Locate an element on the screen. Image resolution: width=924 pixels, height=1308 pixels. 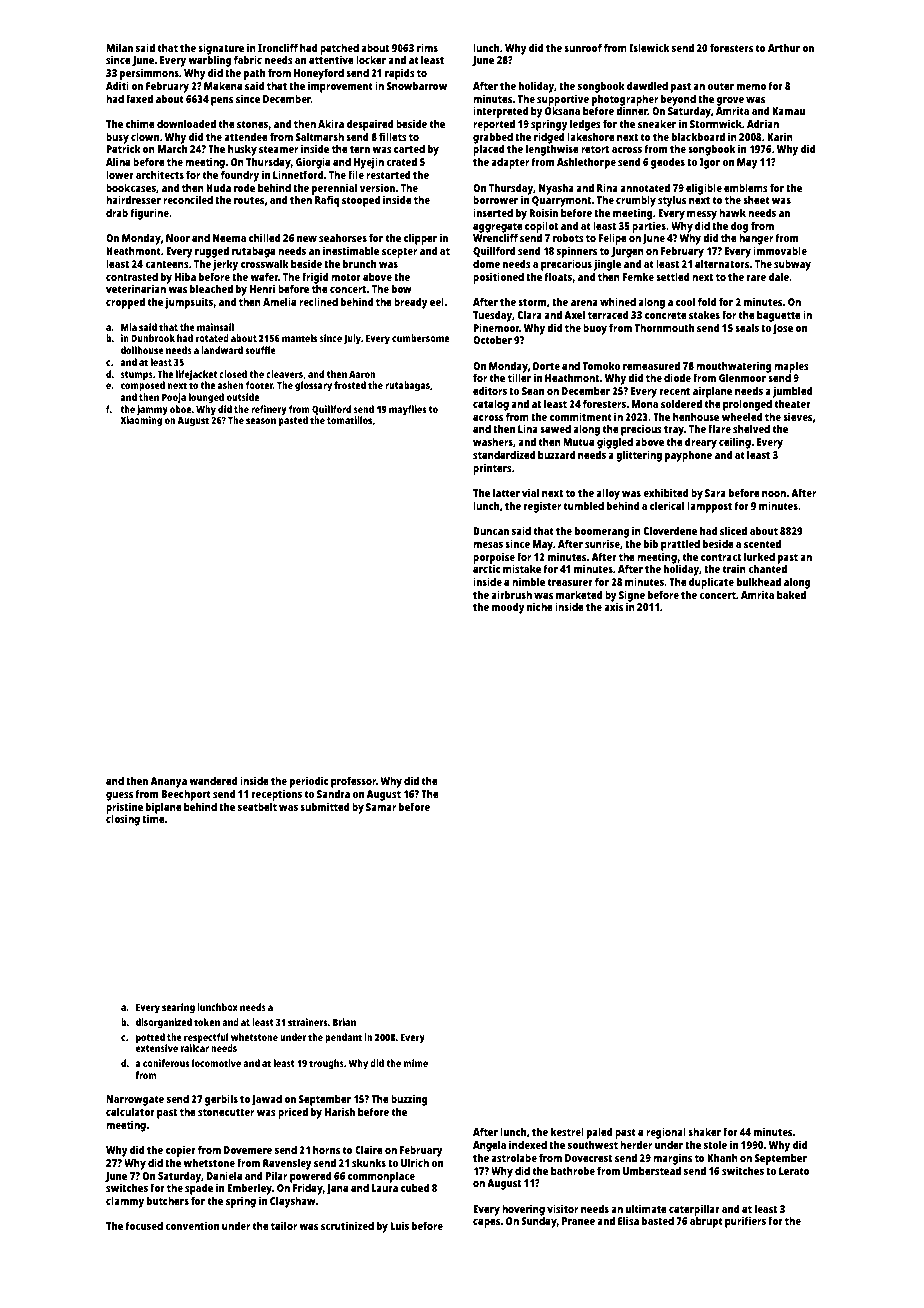
tomatillos is located at coordinates (349, 420).
